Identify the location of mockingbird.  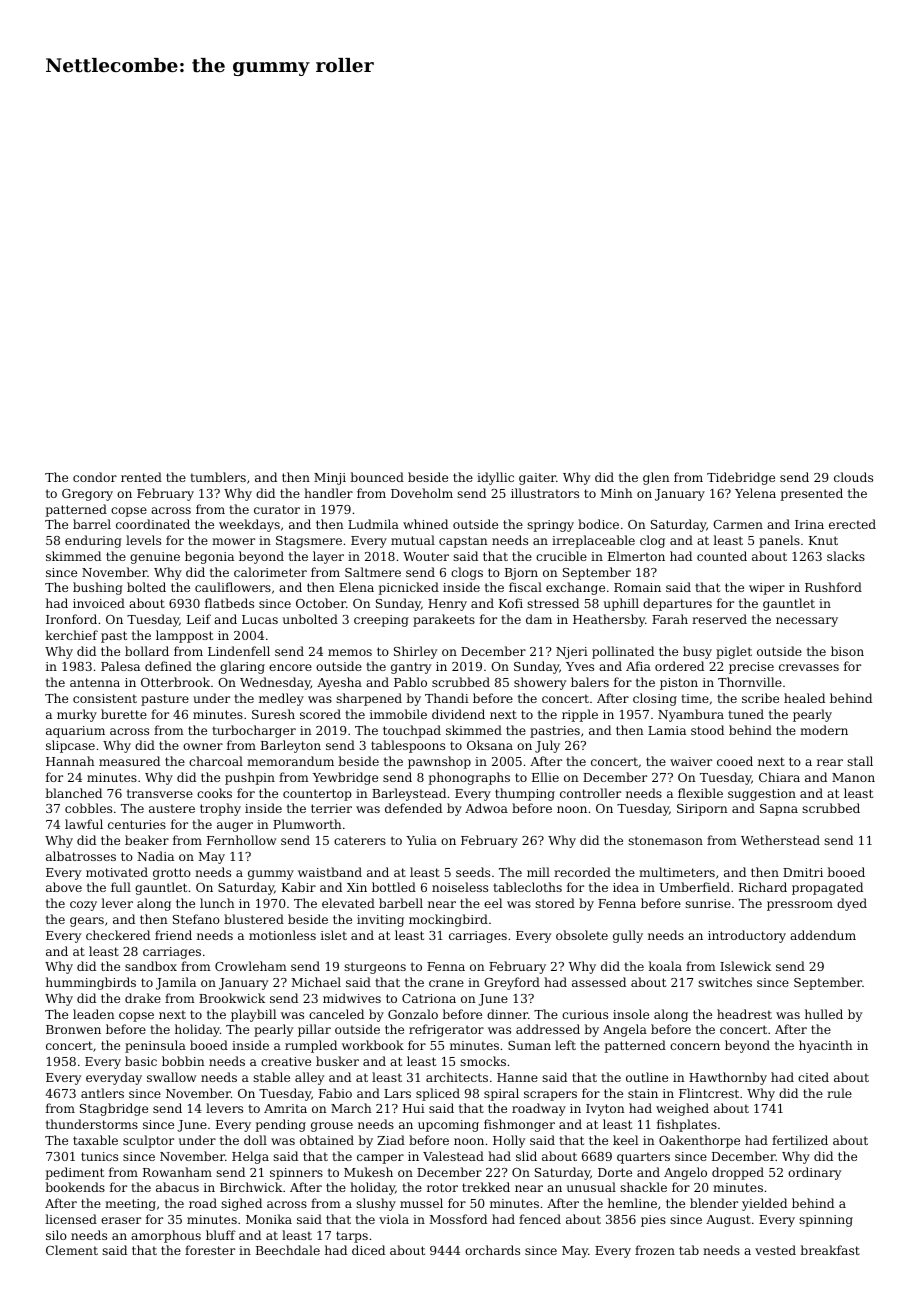
(448, 920).
